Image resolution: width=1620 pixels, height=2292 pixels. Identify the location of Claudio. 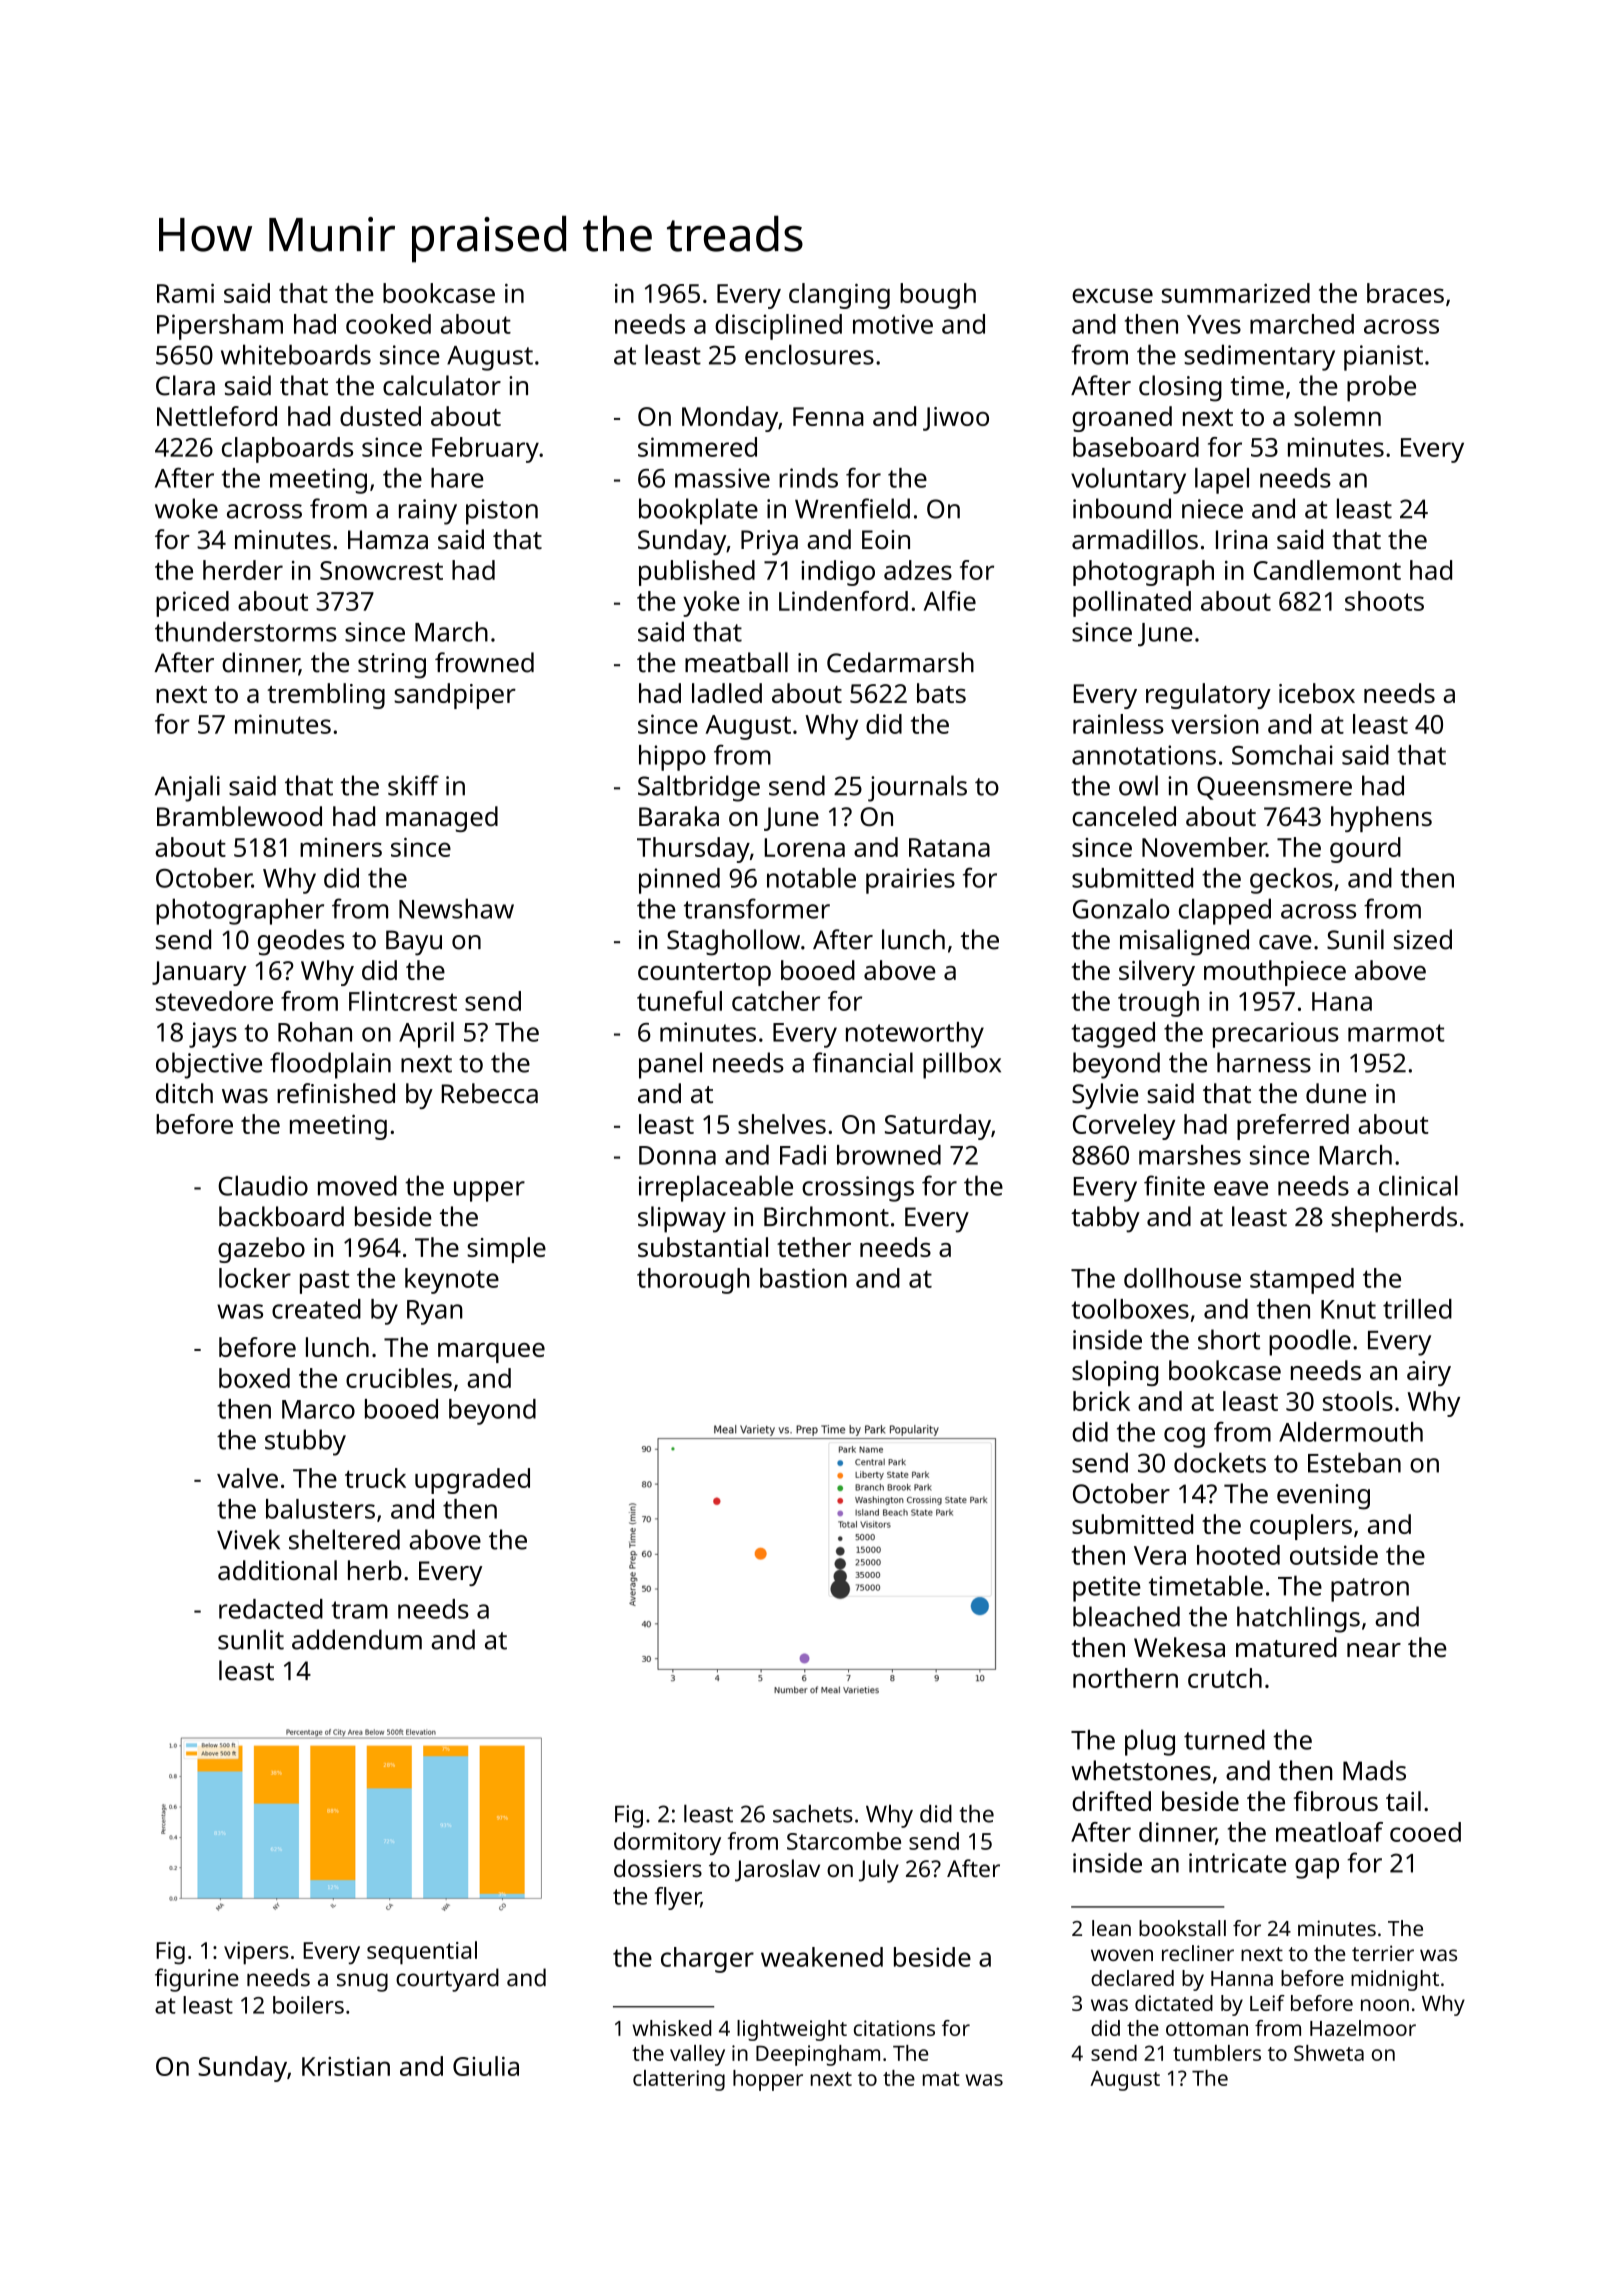
(263, 1185).
